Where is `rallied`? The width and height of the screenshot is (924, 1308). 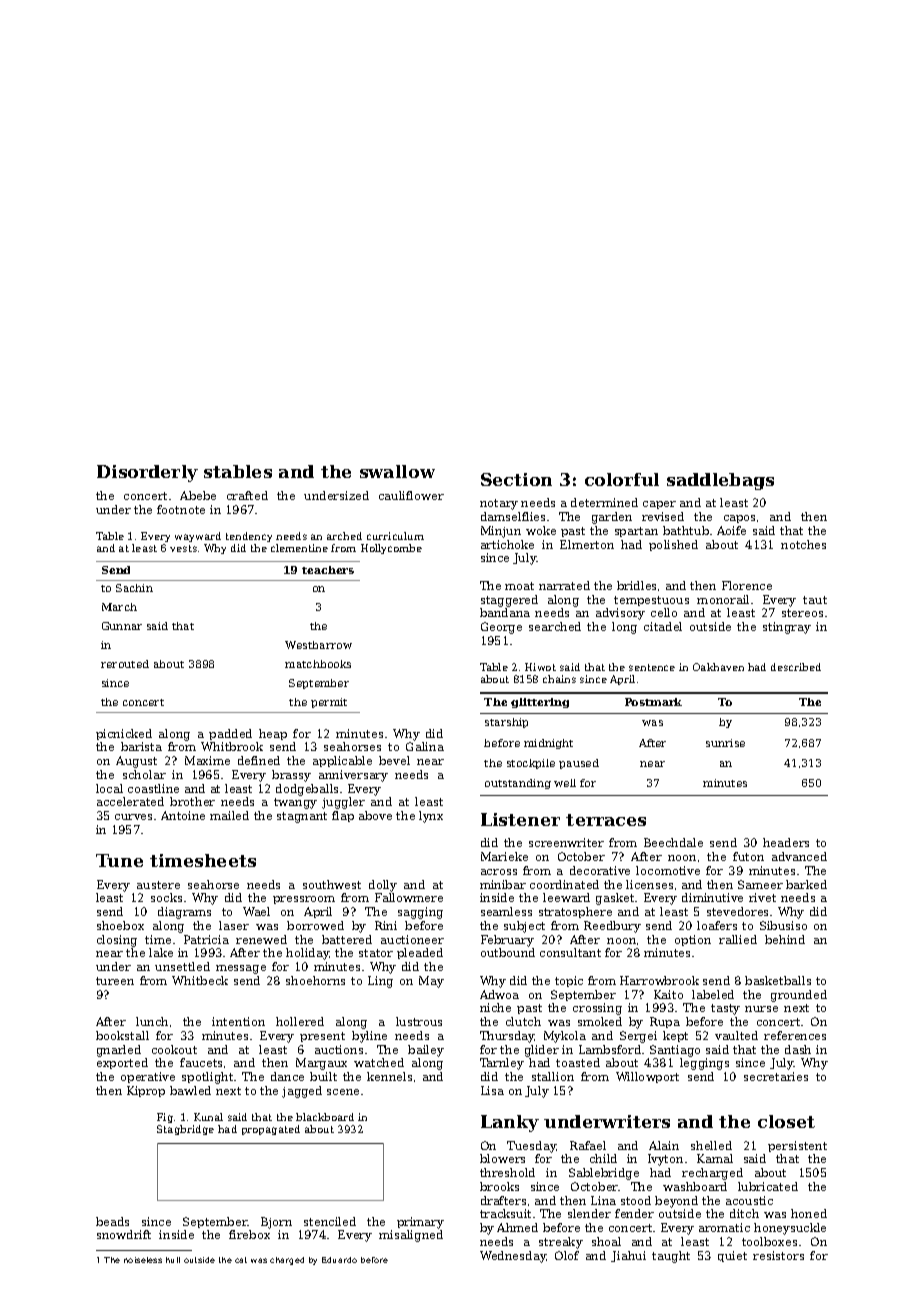 rallied is located at coordinates (738, 939).
